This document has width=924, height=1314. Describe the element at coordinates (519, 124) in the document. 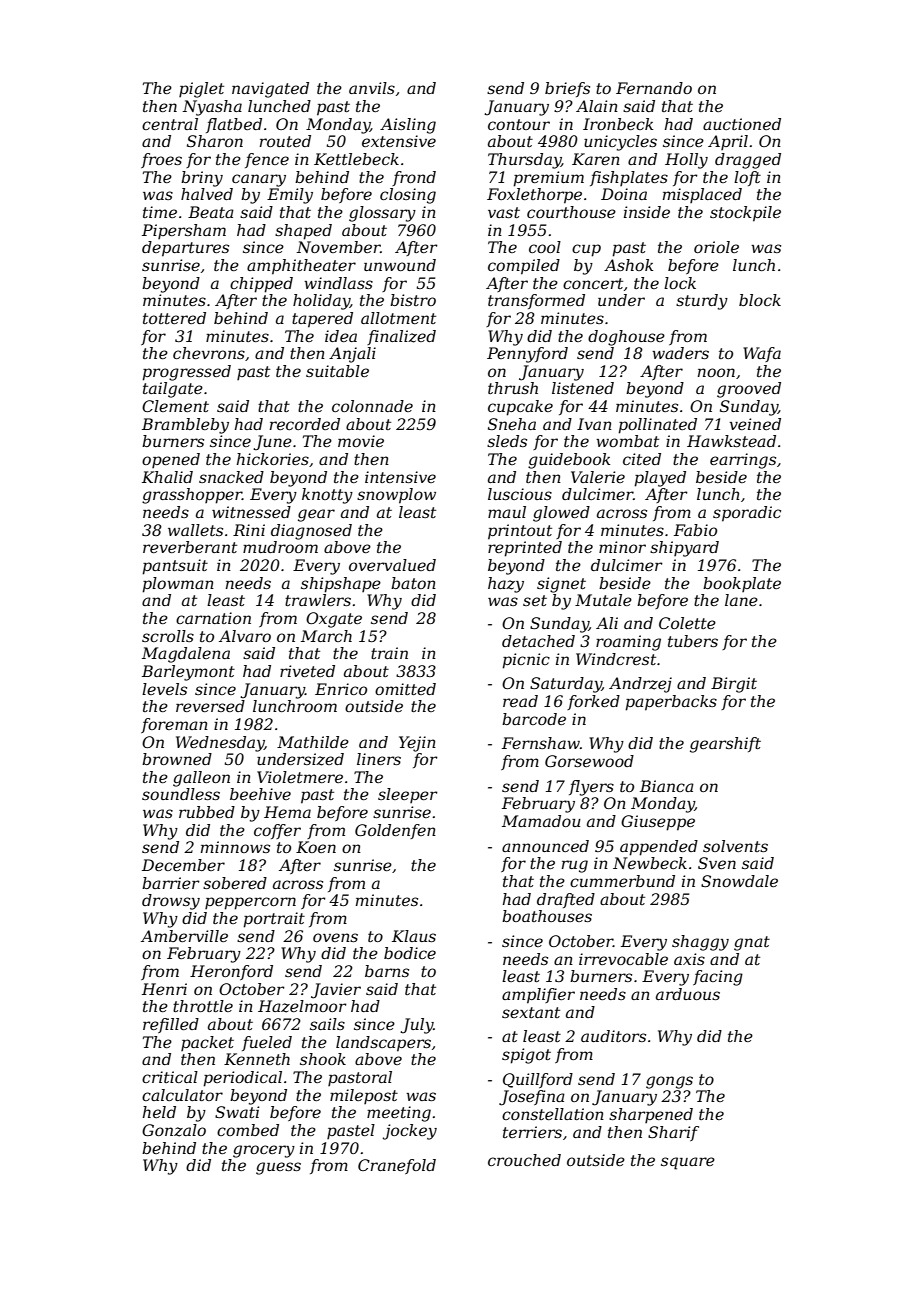

I see `contour` at that location.
